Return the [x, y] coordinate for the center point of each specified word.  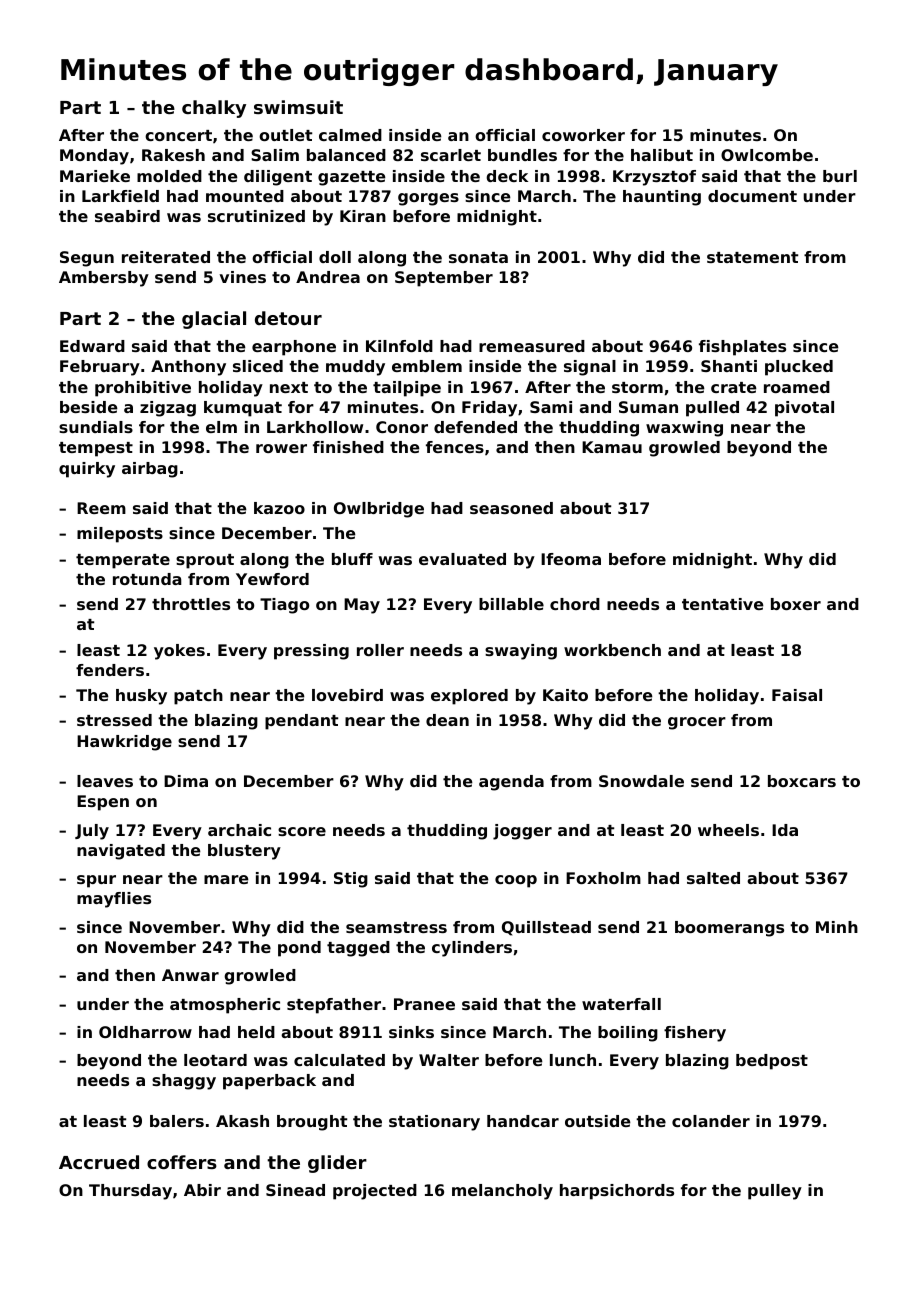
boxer [796, 604]
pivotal [804, 409]
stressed [114, 720]
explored [469, 697]
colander [711, 1121]
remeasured [532, 346]
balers [177, 1121]
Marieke [95, 176]
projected [375, 1192]
